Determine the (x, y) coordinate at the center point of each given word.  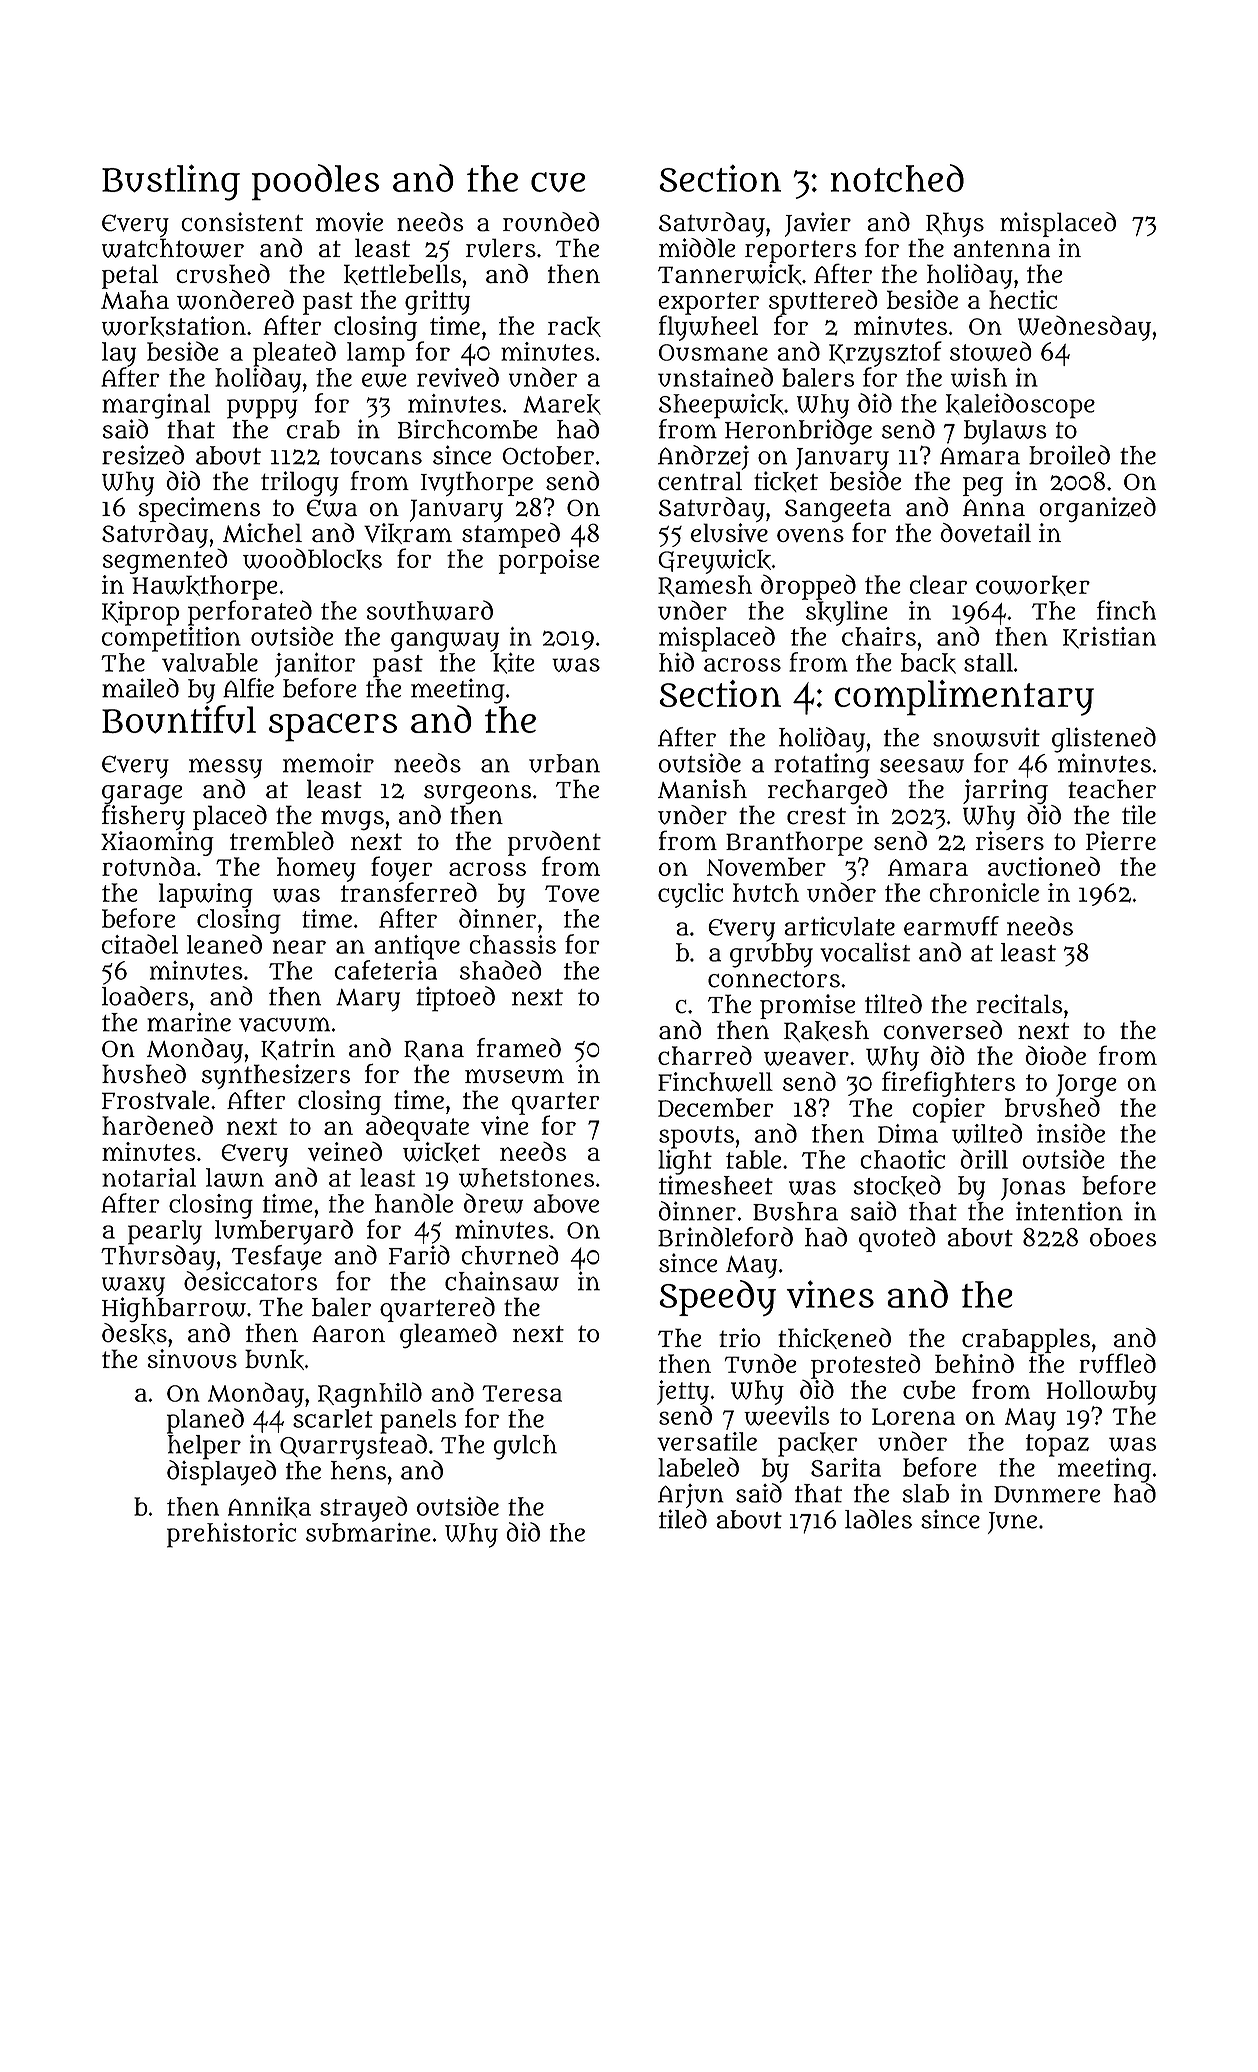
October (548, 455)
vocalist (865, 952)
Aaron (348, 1334)
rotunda (149, 866)
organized (1097, 509)
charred (705, 1055)
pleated (294, 354)
